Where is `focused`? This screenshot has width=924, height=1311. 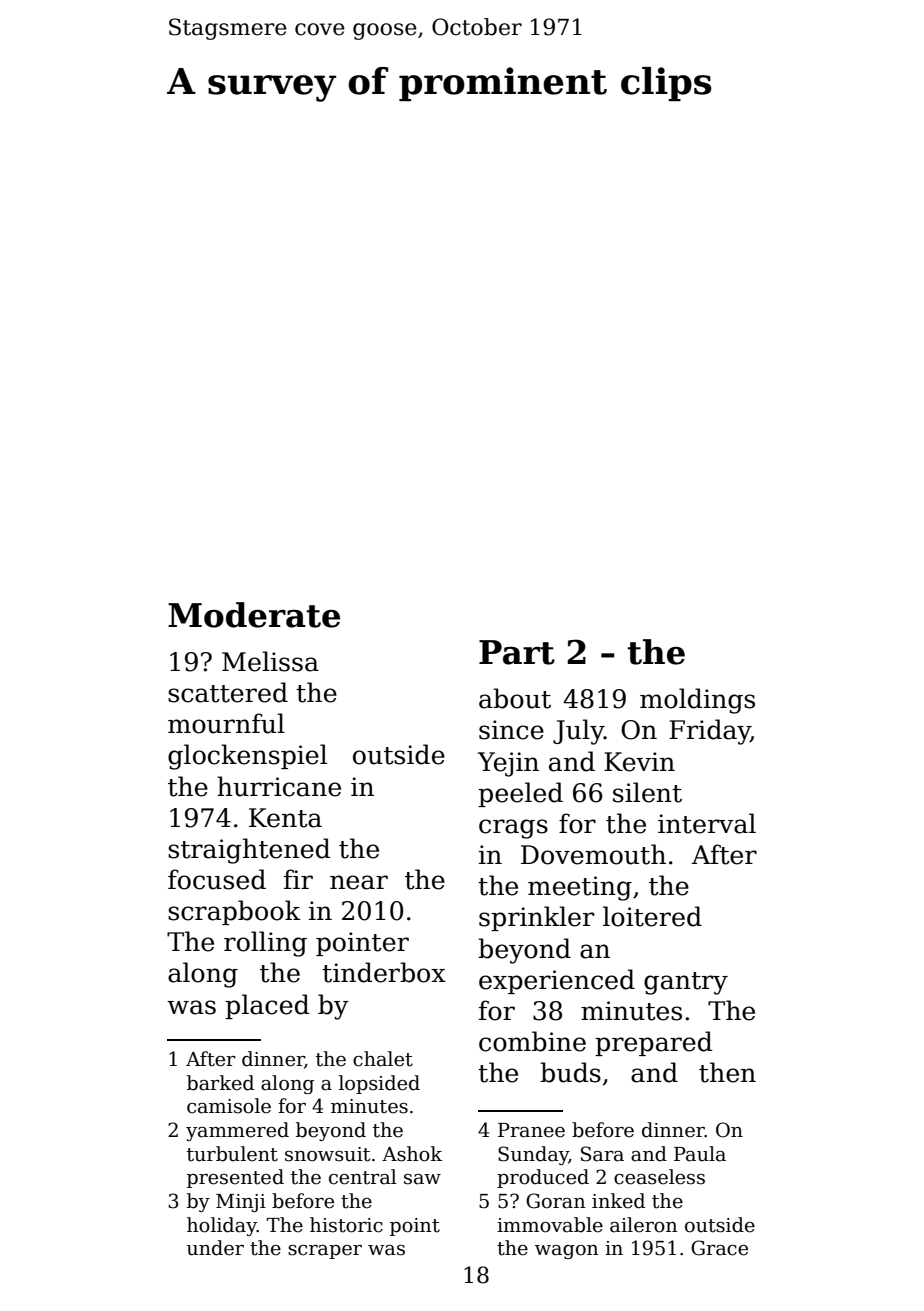
focused is located at coordinates (217, 879).
